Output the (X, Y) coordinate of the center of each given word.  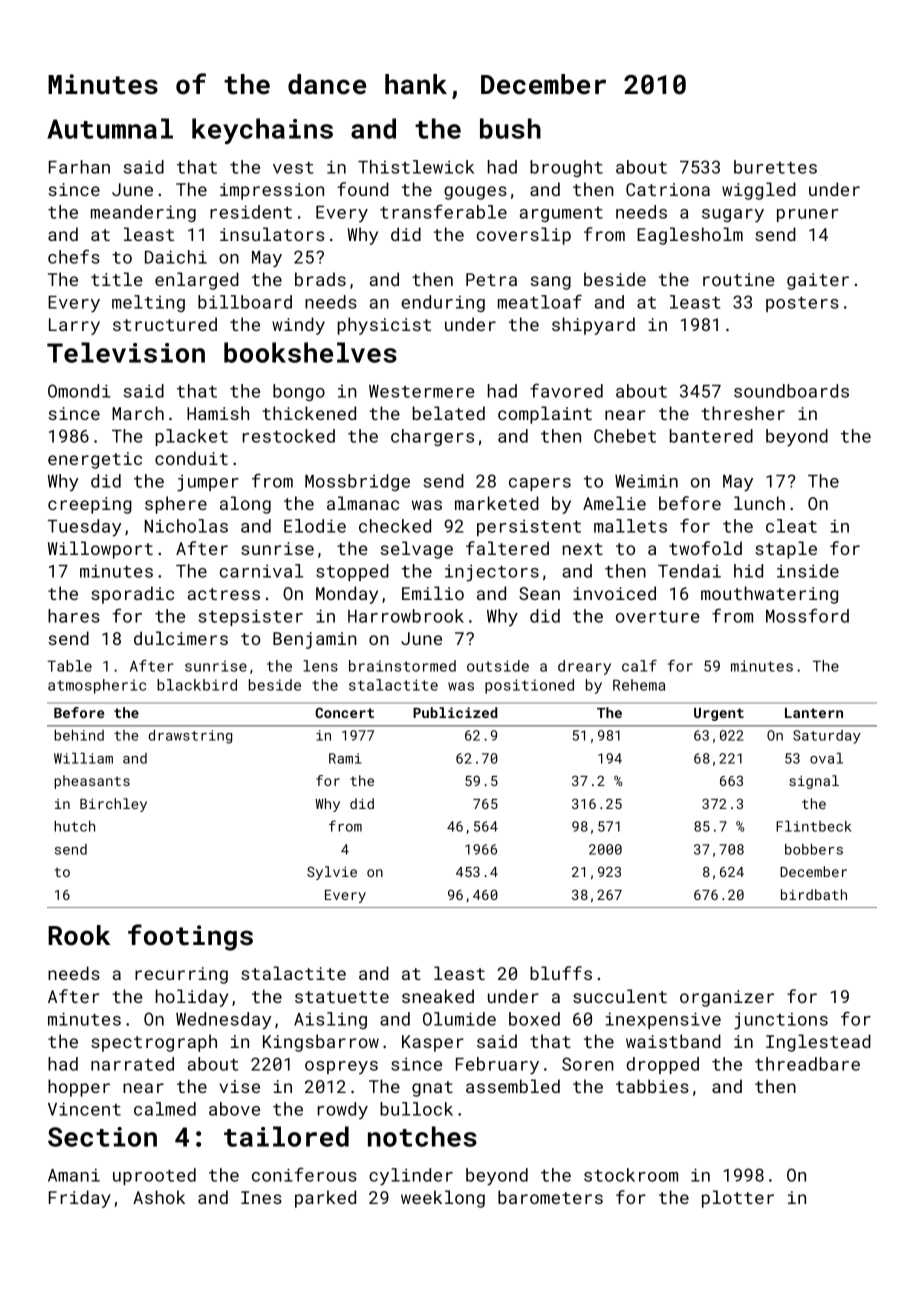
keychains (262, 131)
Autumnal (110, 128)
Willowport (100, 550)
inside (808, 571)
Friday (80, 1199)
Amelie (614, 503)
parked (325, 1199)
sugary (733, 216)
